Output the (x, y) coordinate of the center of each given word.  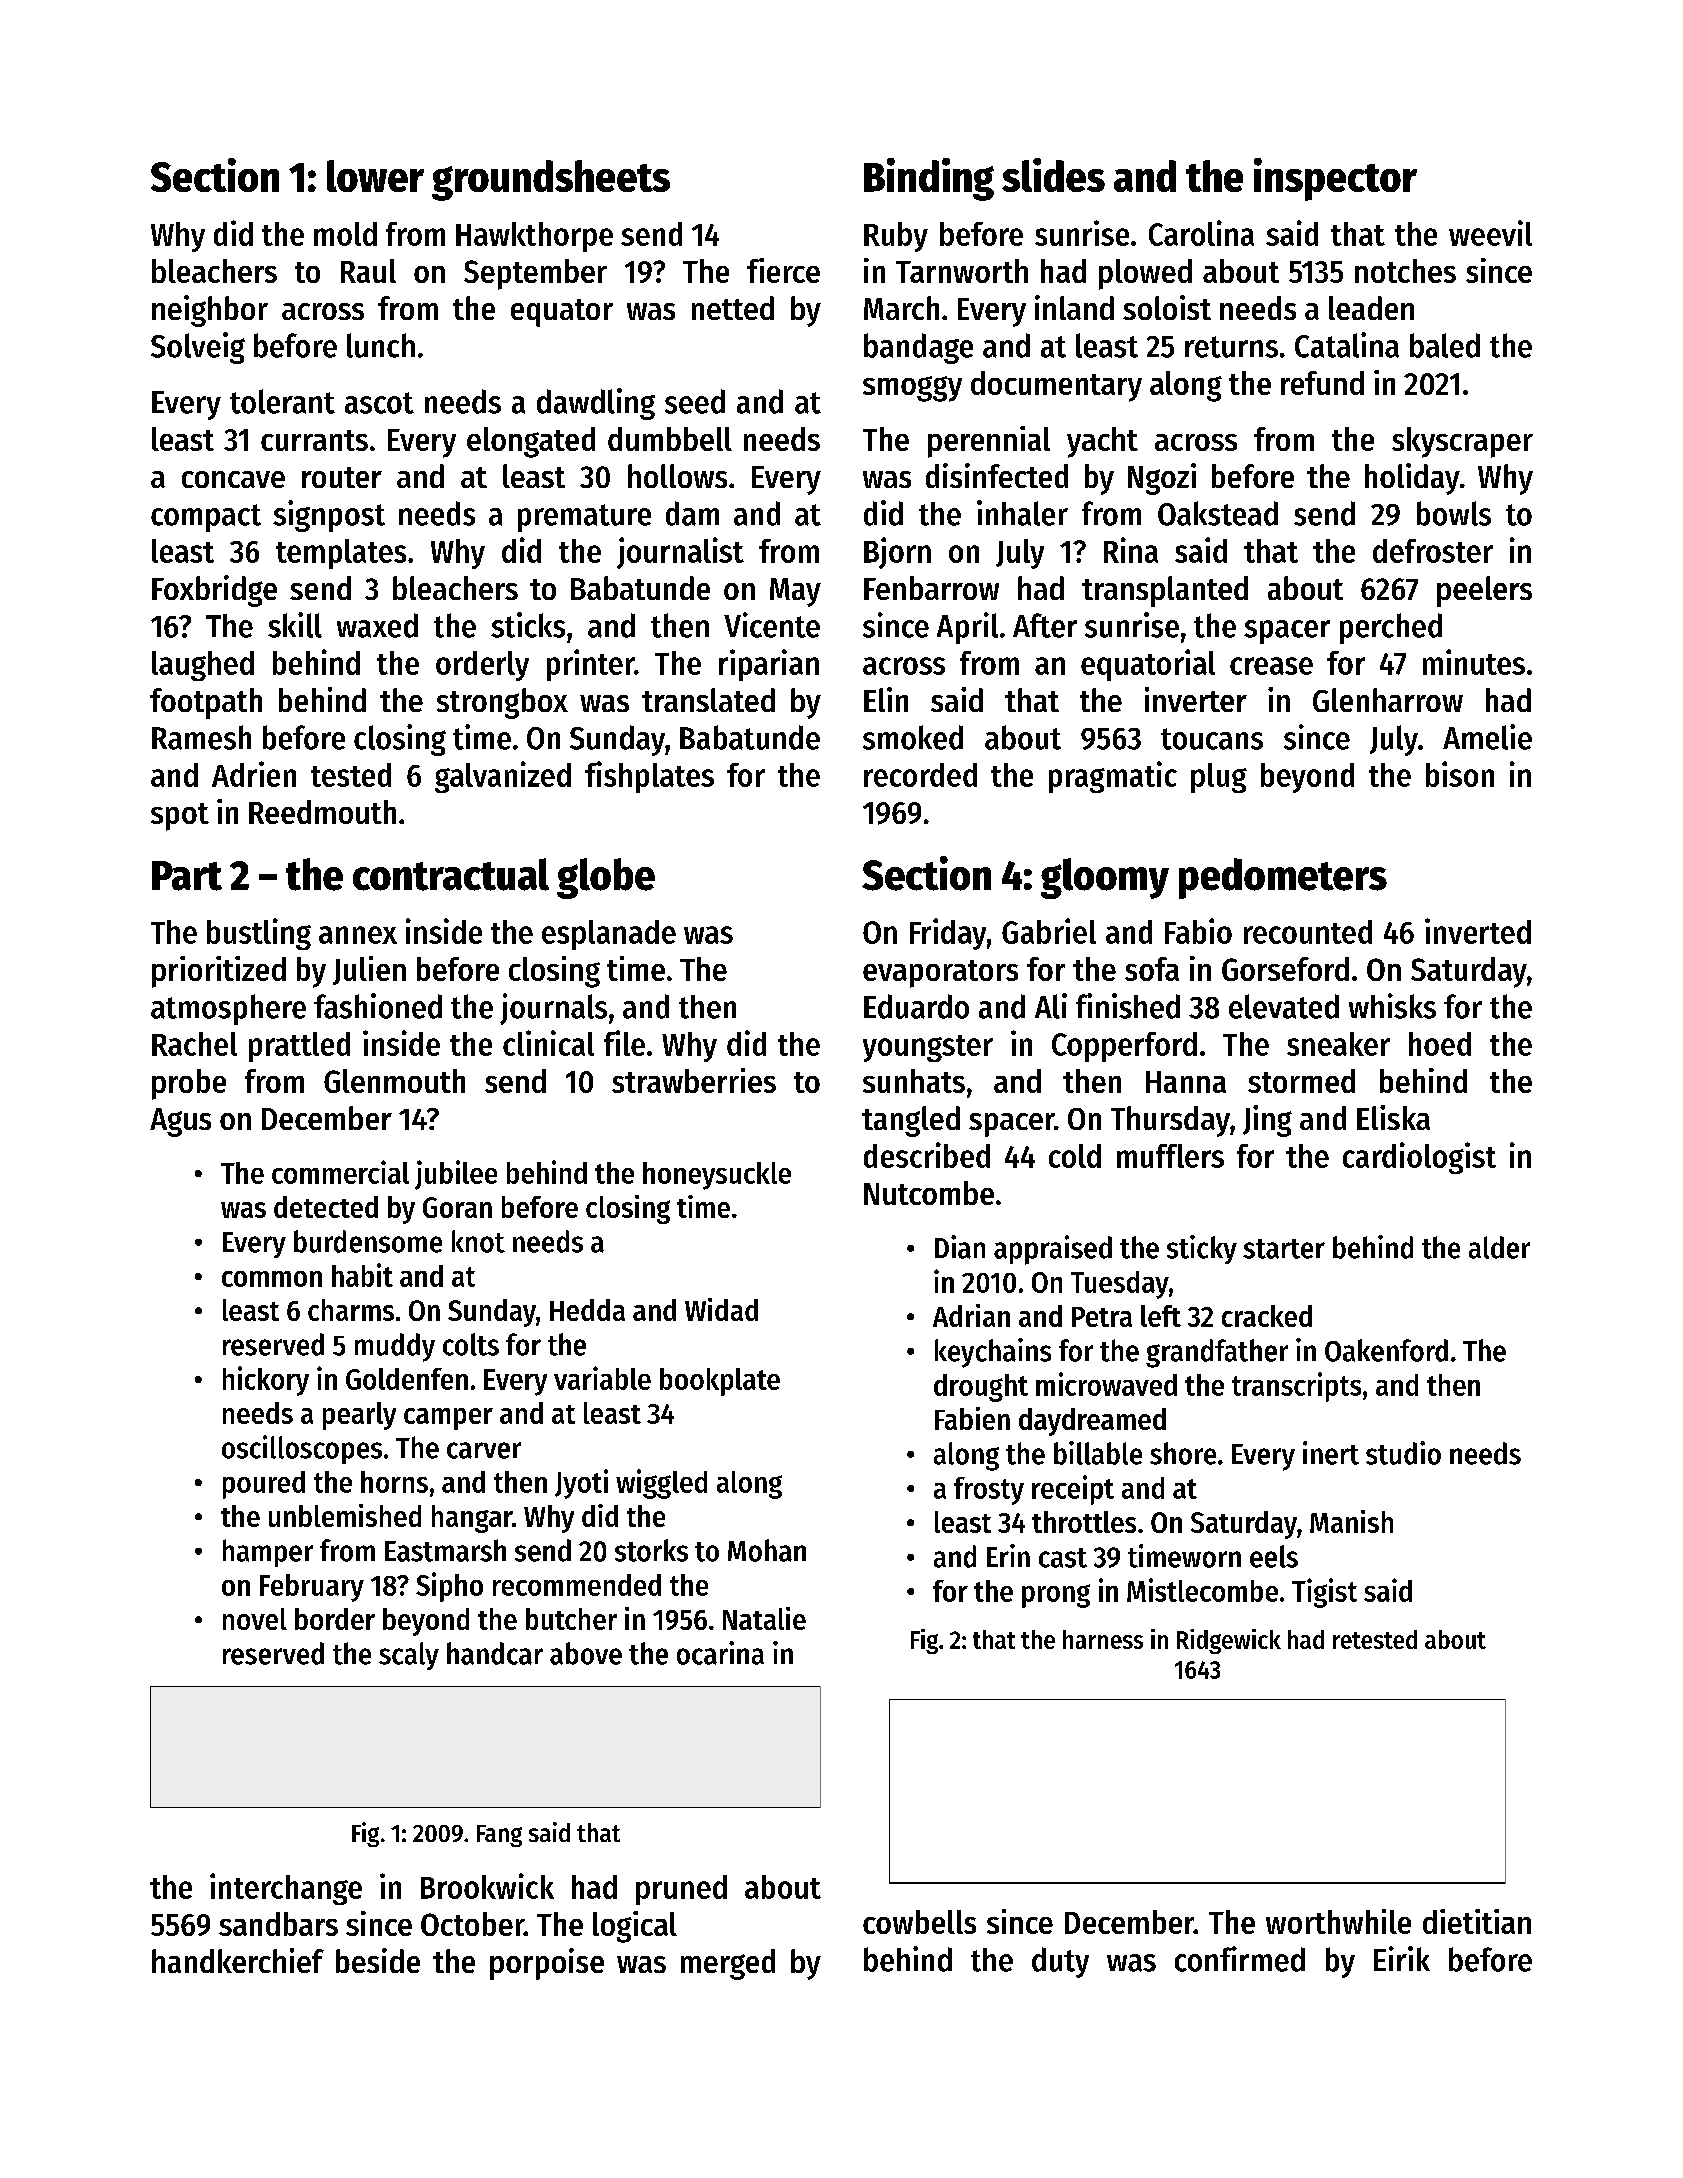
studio (1403, 1453)
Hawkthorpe (534, 237)
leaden (1371, 308)
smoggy (912, 389)
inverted (1478, 931)
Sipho (449, 1587)
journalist (680, 553)
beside (378, 1960)
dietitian (1477, 1921)
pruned (681, 1890)
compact (206, 518)
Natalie (764, 1618)
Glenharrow (1388, 700)
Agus (180, 1122)
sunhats (914, 1081)
